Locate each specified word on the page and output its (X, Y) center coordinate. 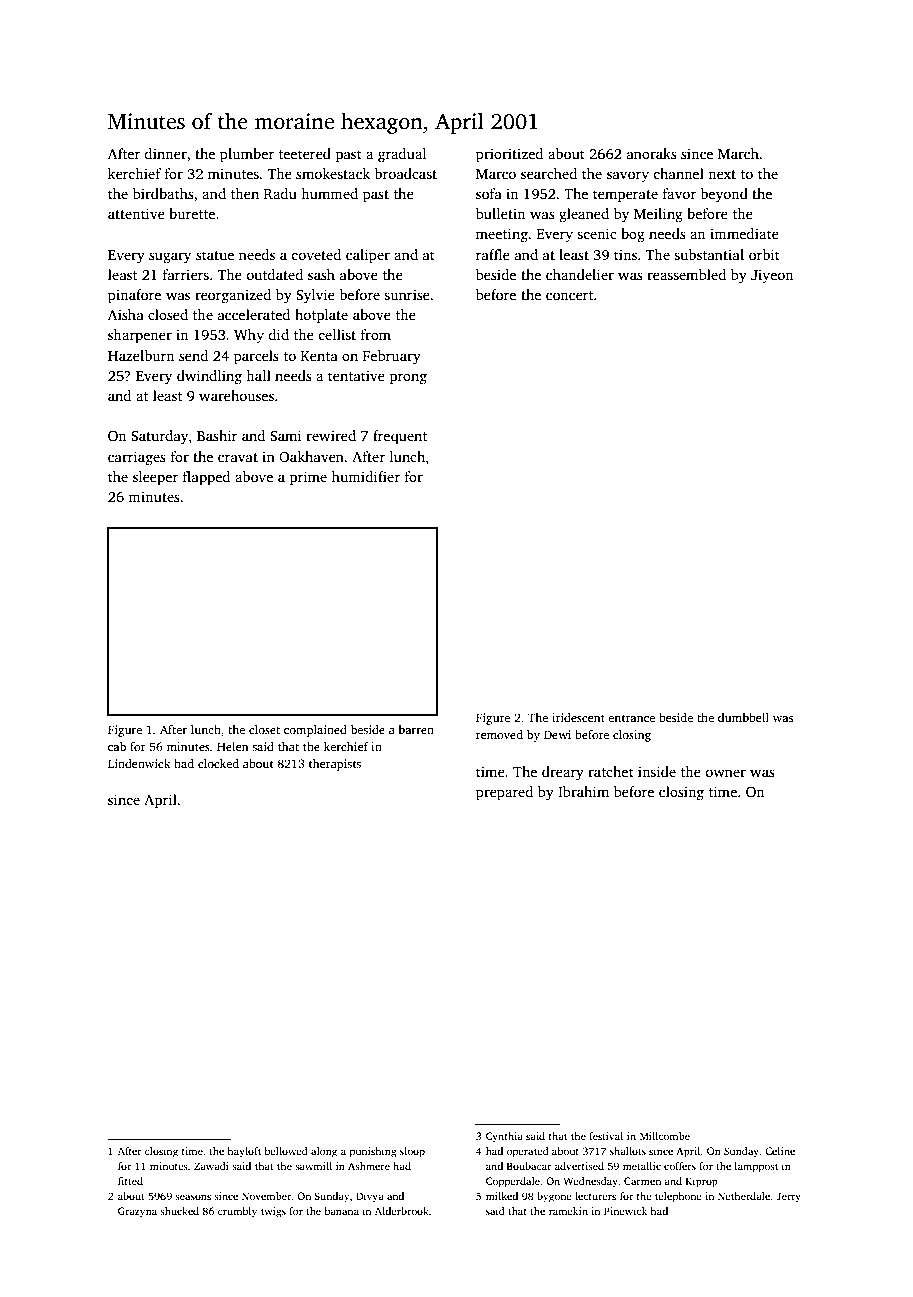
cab (117, 746)
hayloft (244, 1152)
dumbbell (743, 717)
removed (499, 734)
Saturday (159, 437)
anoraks (652, 153)
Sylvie (315, 296)
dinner (165, 153)
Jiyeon (772, 276)
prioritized (509, 155)
